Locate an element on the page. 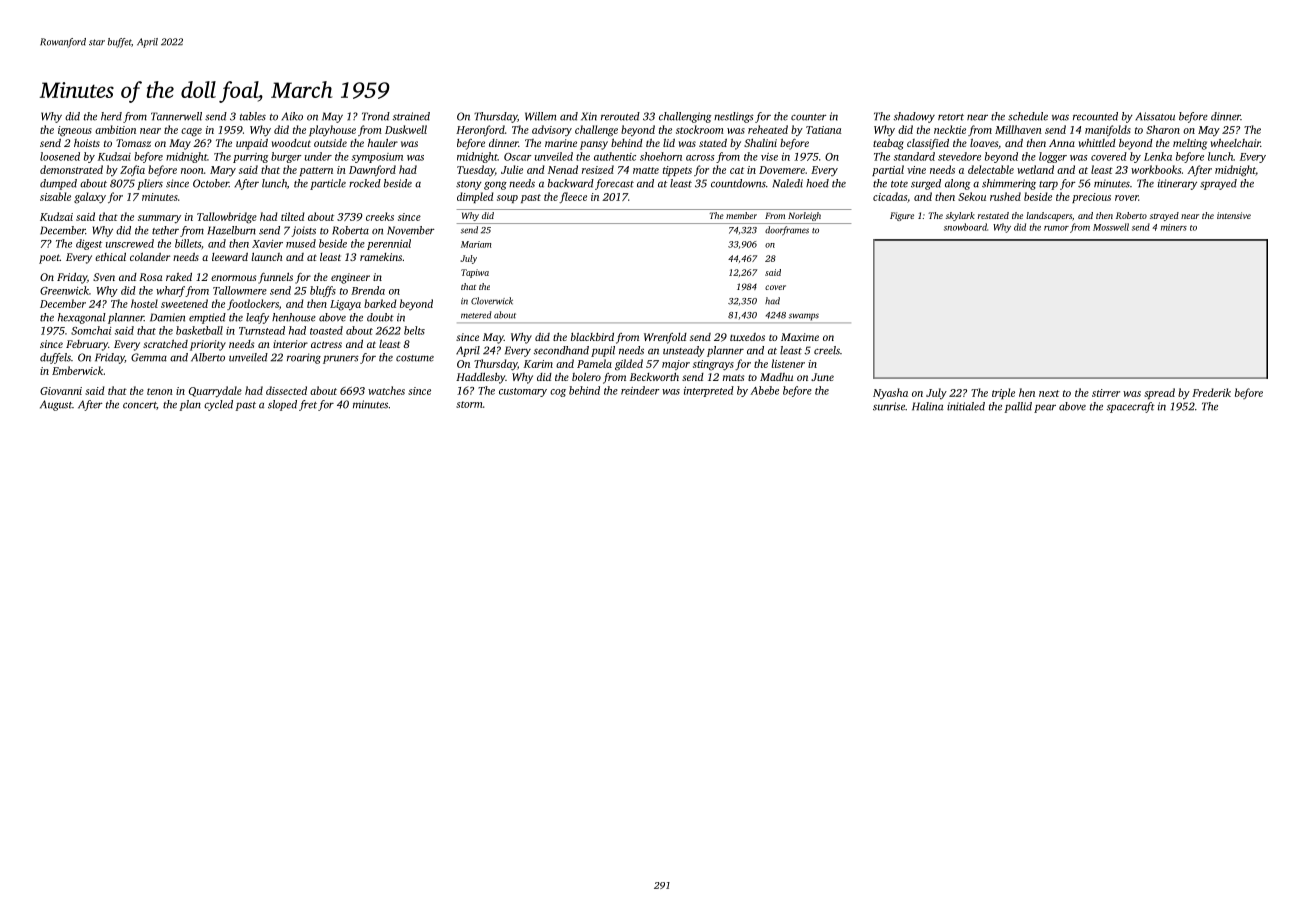 The width and height of the page is (1308, 924). schedule is located at coordinates (1028, 116).
